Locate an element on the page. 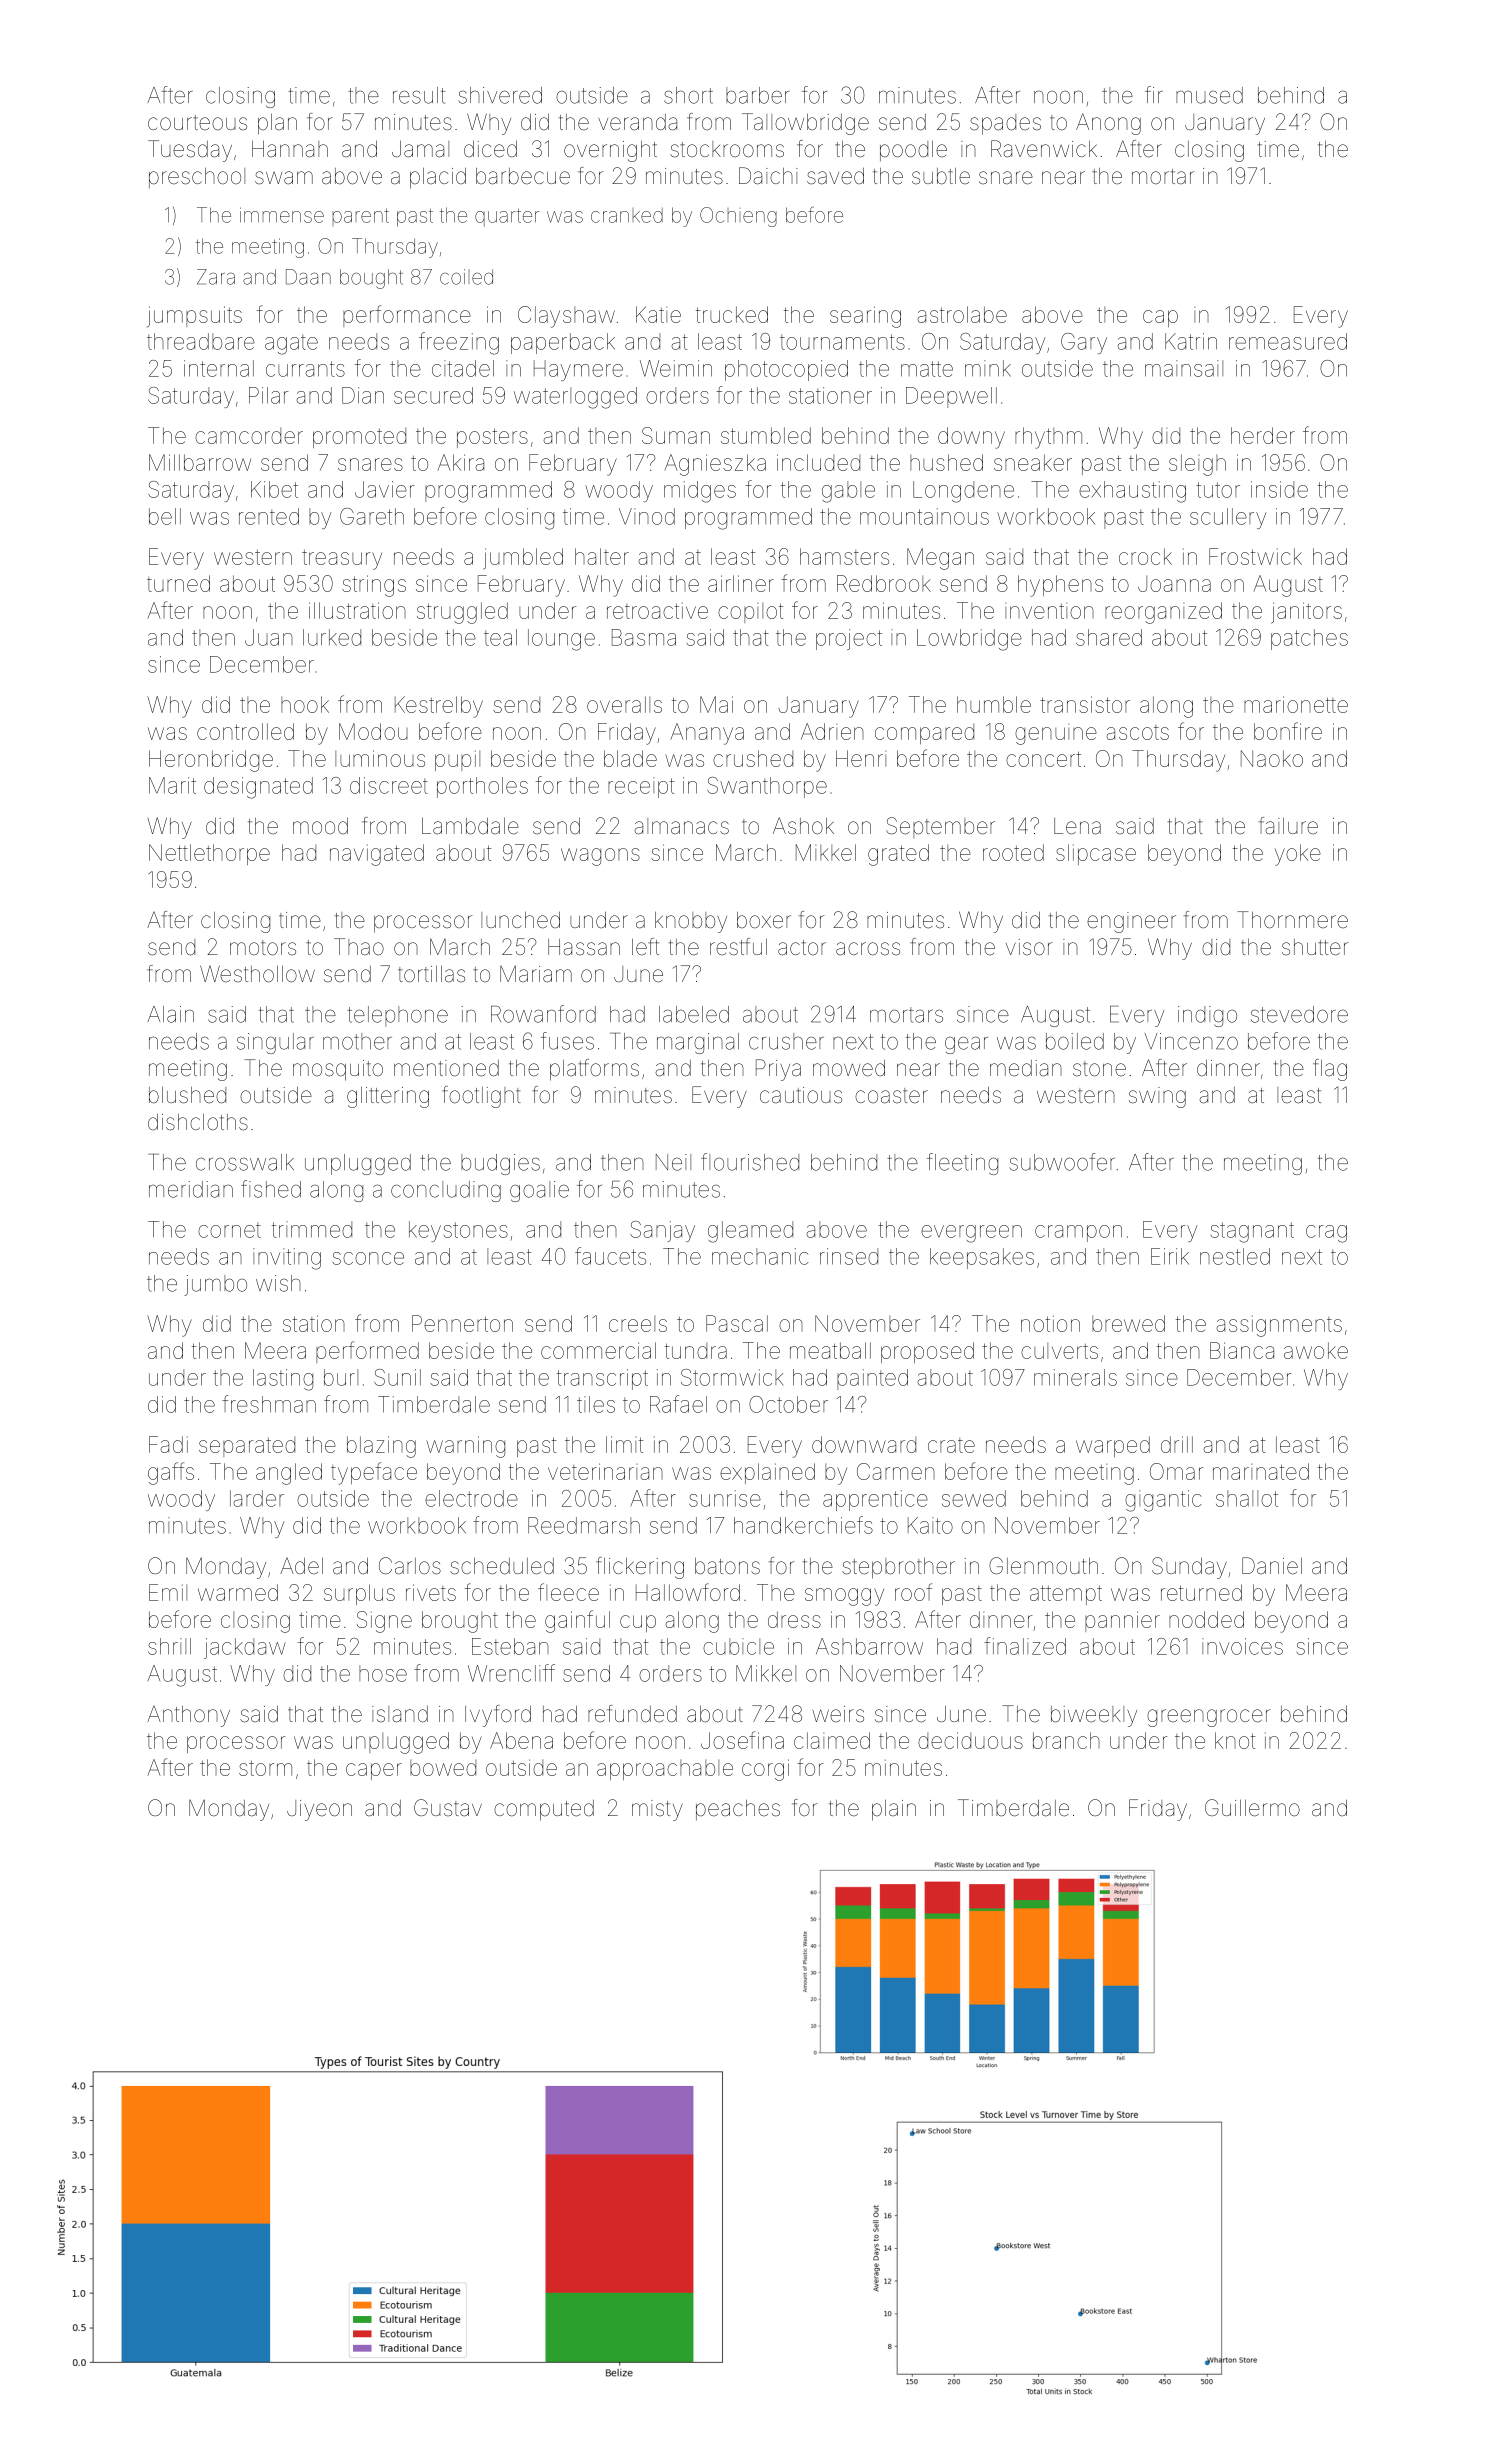 The height and width of the document is (2464, 1496). Anthony is located at coordinates (188, 1716).
